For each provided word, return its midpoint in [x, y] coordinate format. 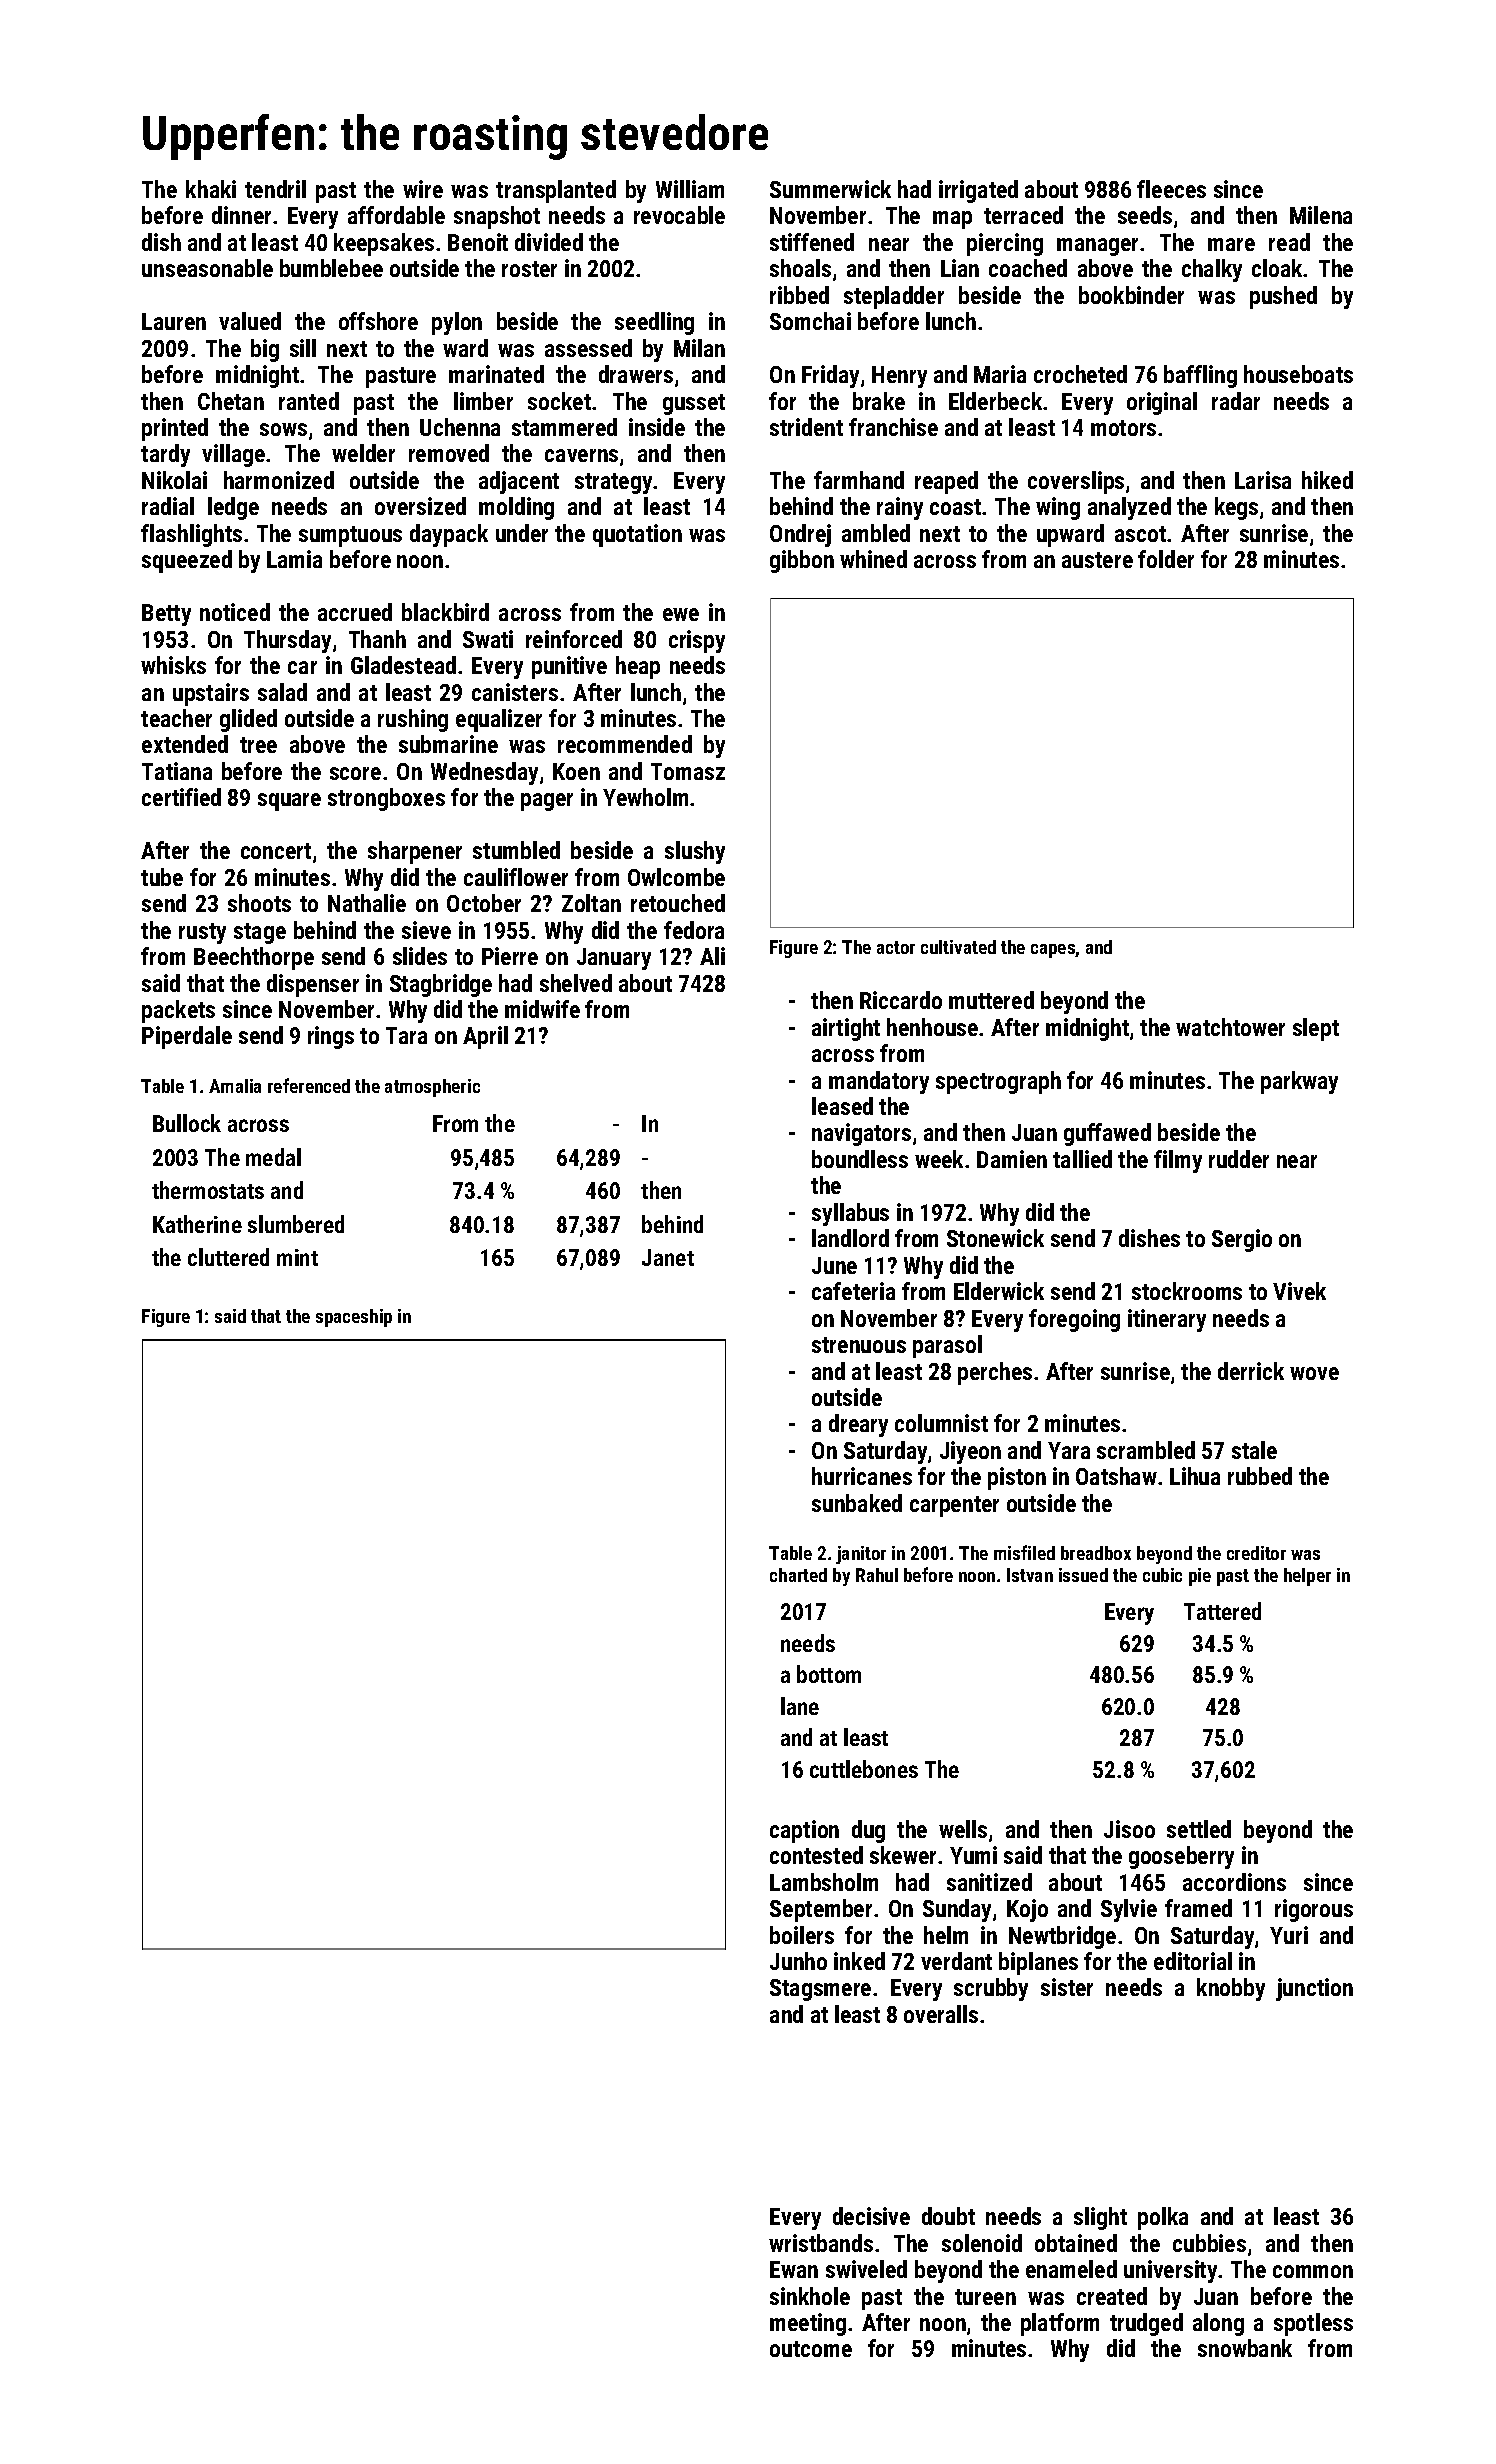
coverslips [1076, 482]
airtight [846, 1029]
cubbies [1209, 2243]
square [289, 802]
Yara [1069, 1450]
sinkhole [810, 2296]
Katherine [197, 1224]
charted [798, 1575]
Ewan [794, 2269]
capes [1053, 951]
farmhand [859, 480]
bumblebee [331, 268]
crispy [697, 641]
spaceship [354, 1318]
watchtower [1230, 1027]
